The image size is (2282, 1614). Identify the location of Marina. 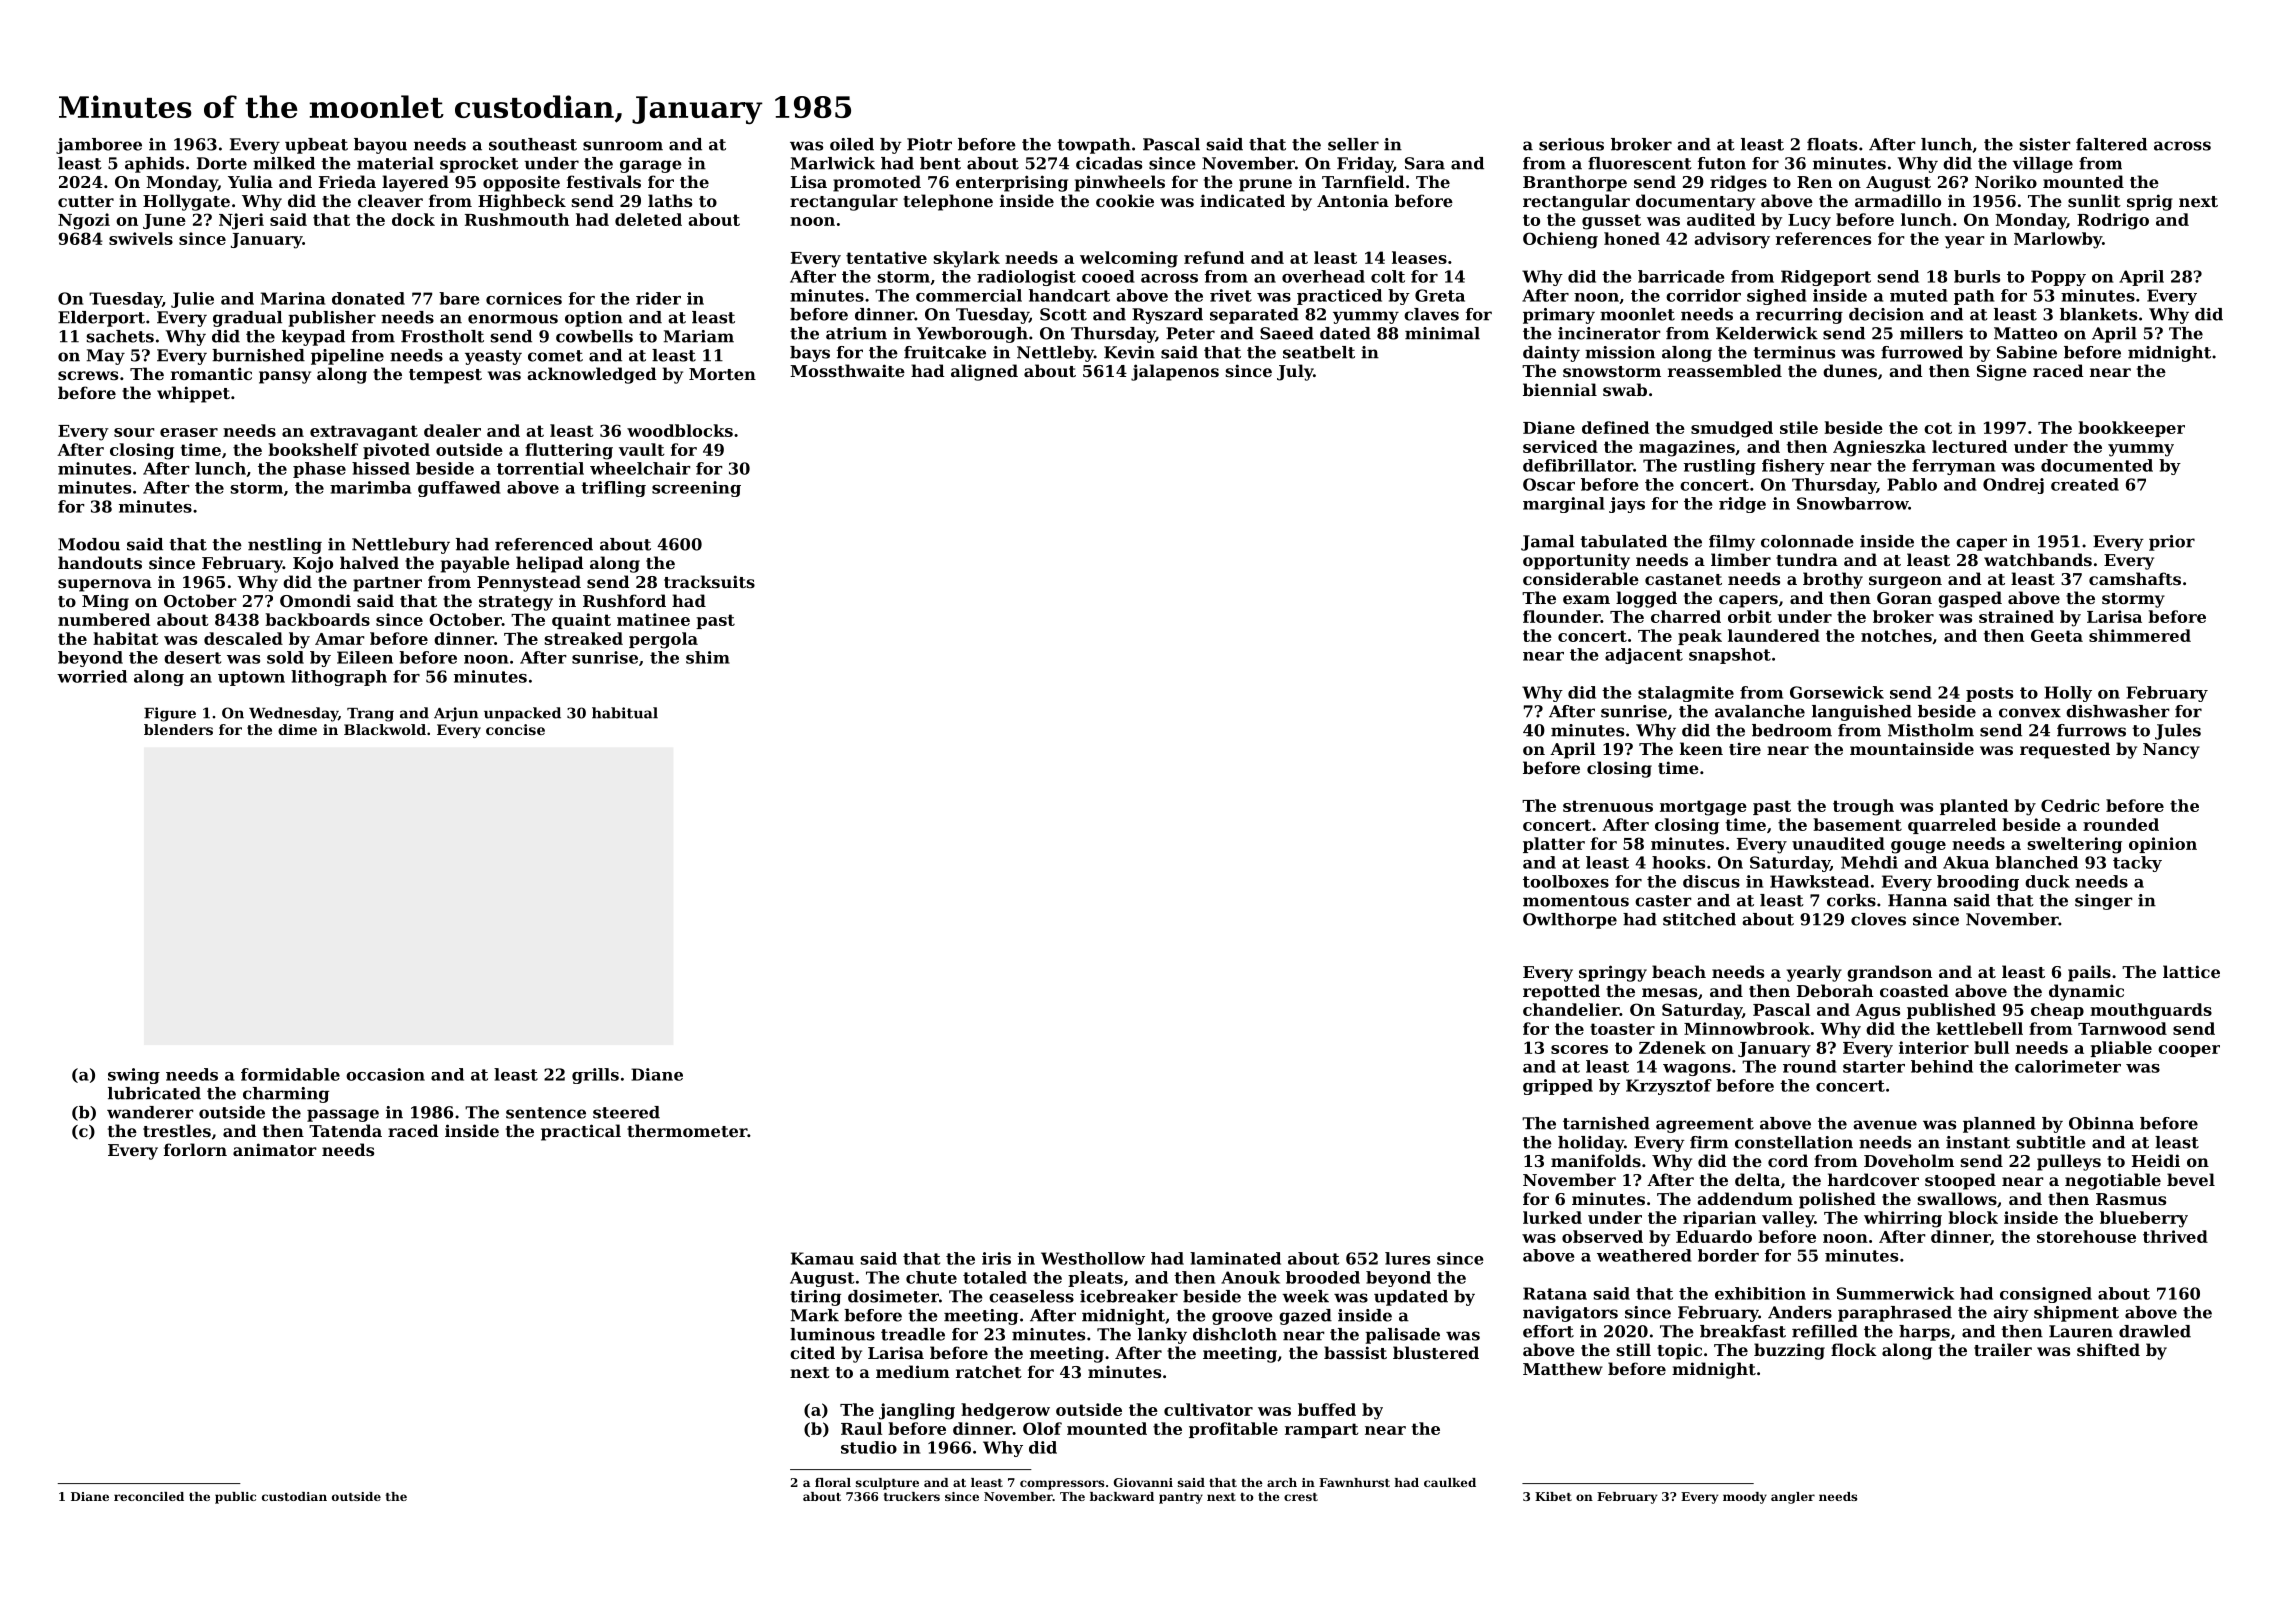
(293, 298).
